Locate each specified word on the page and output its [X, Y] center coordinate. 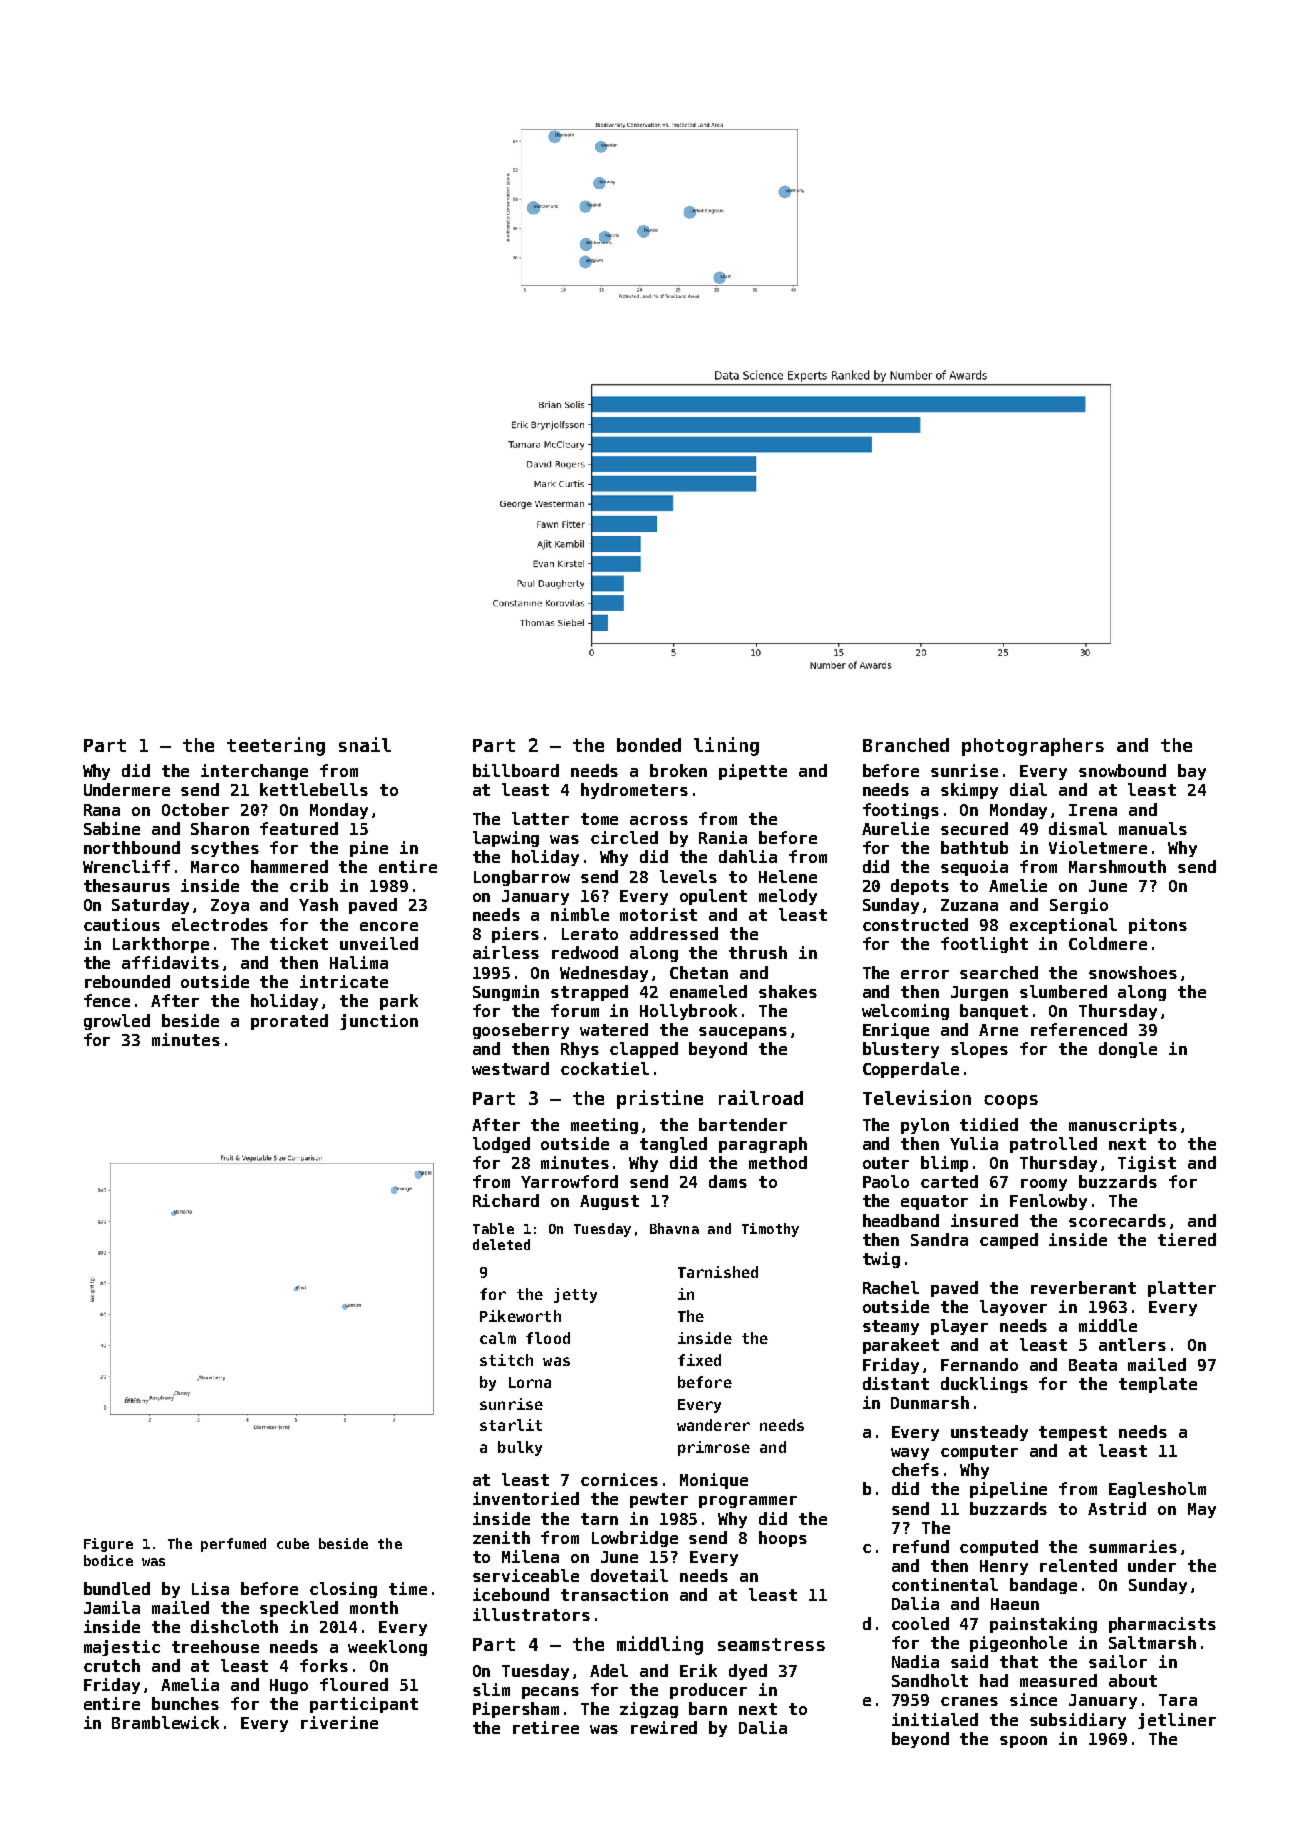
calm [498, 1338]
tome [599, 819]
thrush [758, 952]
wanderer [713, 1425]
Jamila [112, 1607]
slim [491, 1689]
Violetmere [1098, 847]
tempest [1073, 1433]
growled [117, 1022]
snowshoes [1133, 972]
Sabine [112, 828]
